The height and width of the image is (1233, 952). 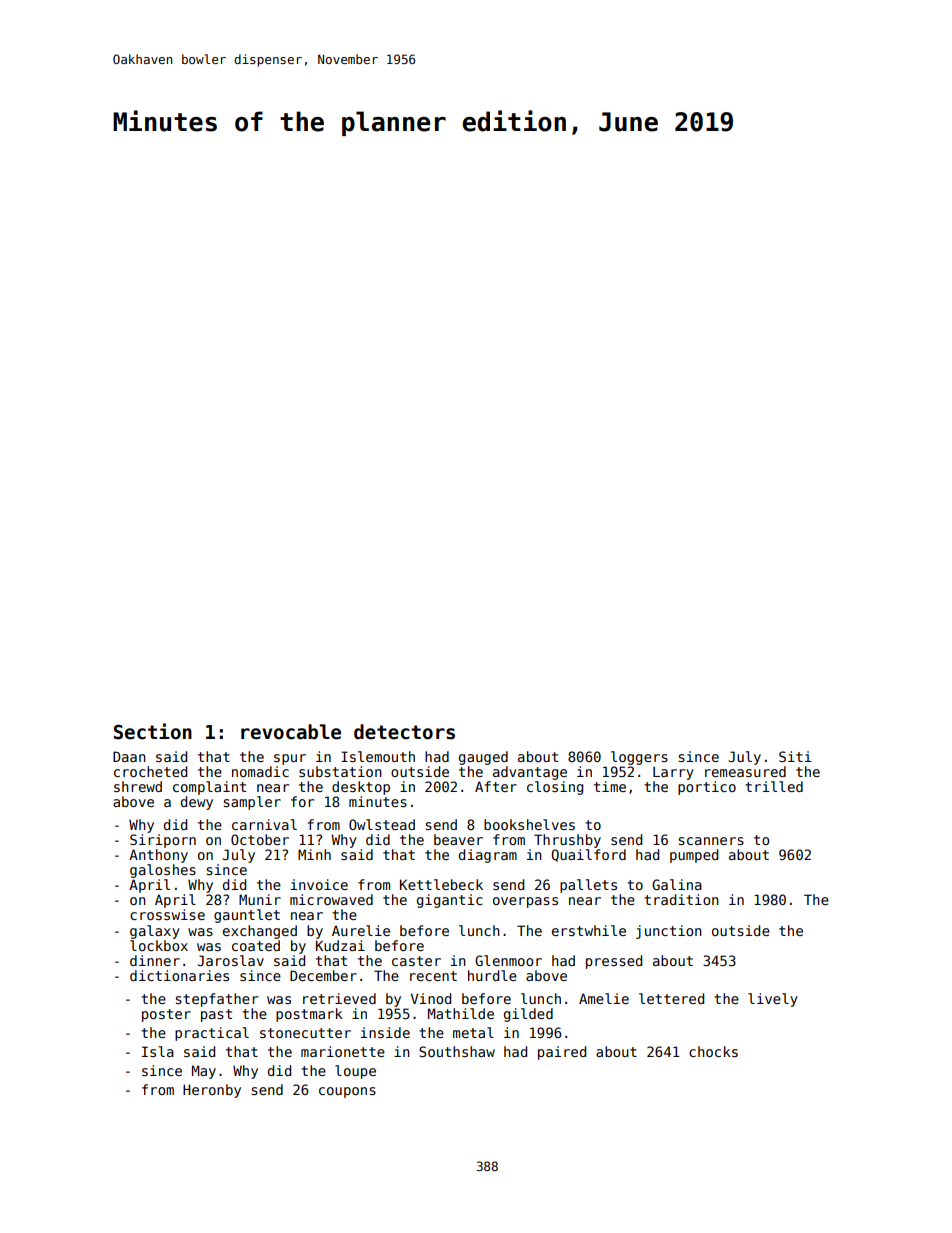 I want to click on May, so click(x=204, y=1072).
